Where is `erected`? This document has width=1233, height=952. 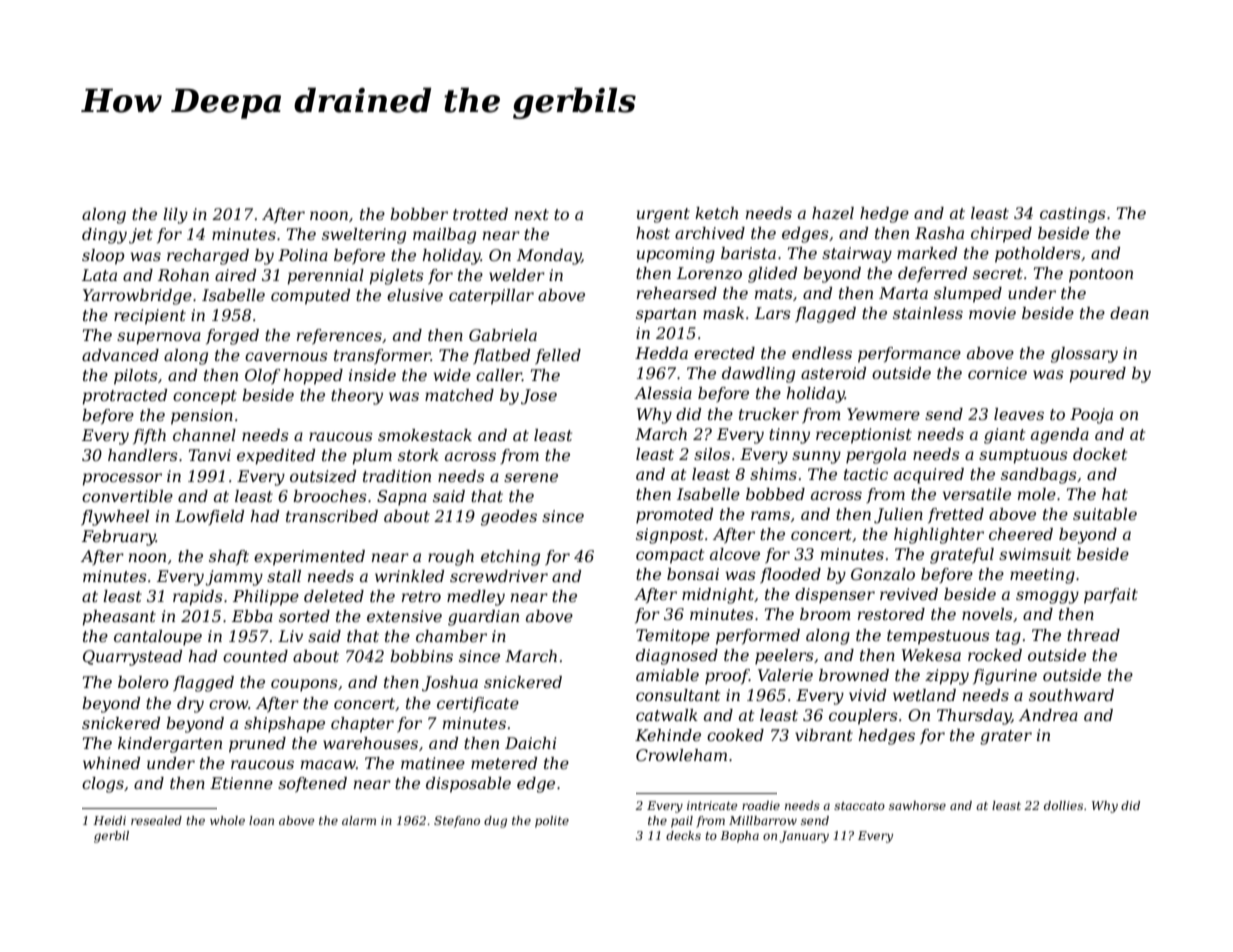
erected is located at coordinates (724, 353).
